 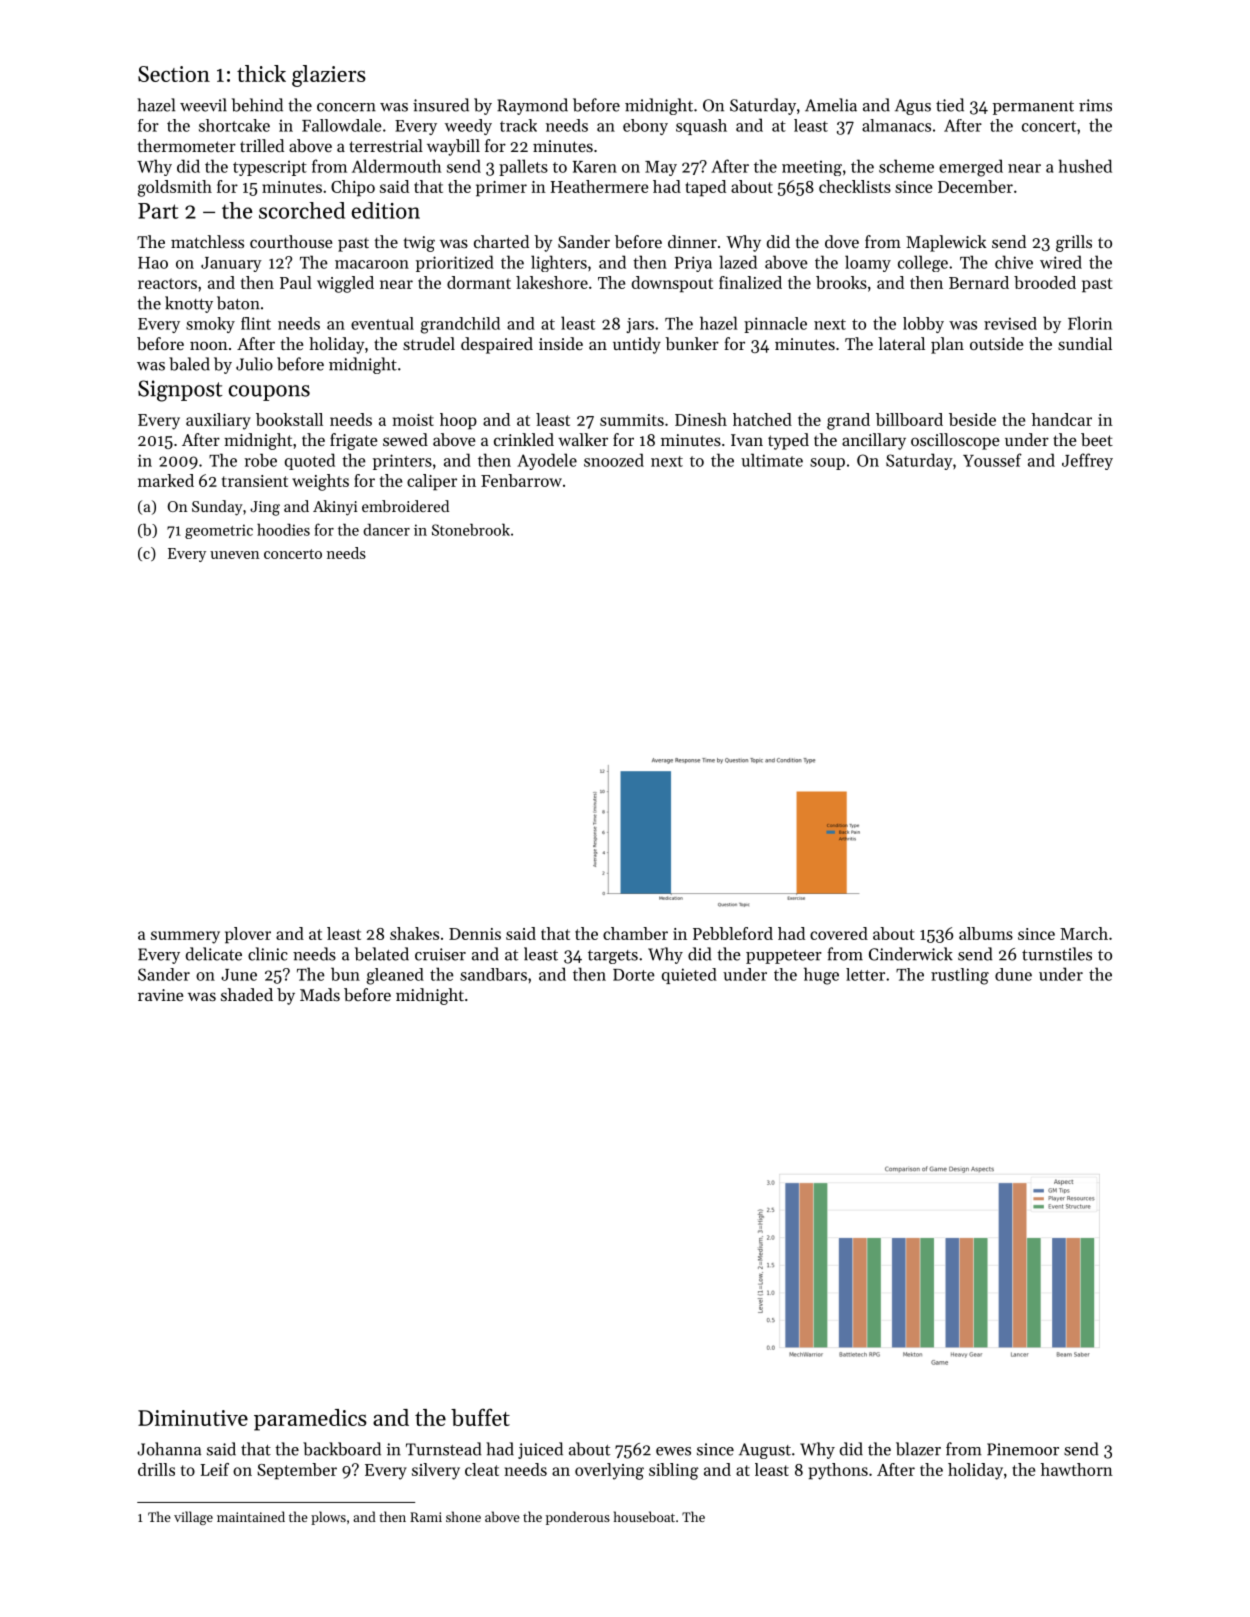 What do you see at coordinates (960, 976) in the document?
I see `rustling` at bounding box center [960, 976].
